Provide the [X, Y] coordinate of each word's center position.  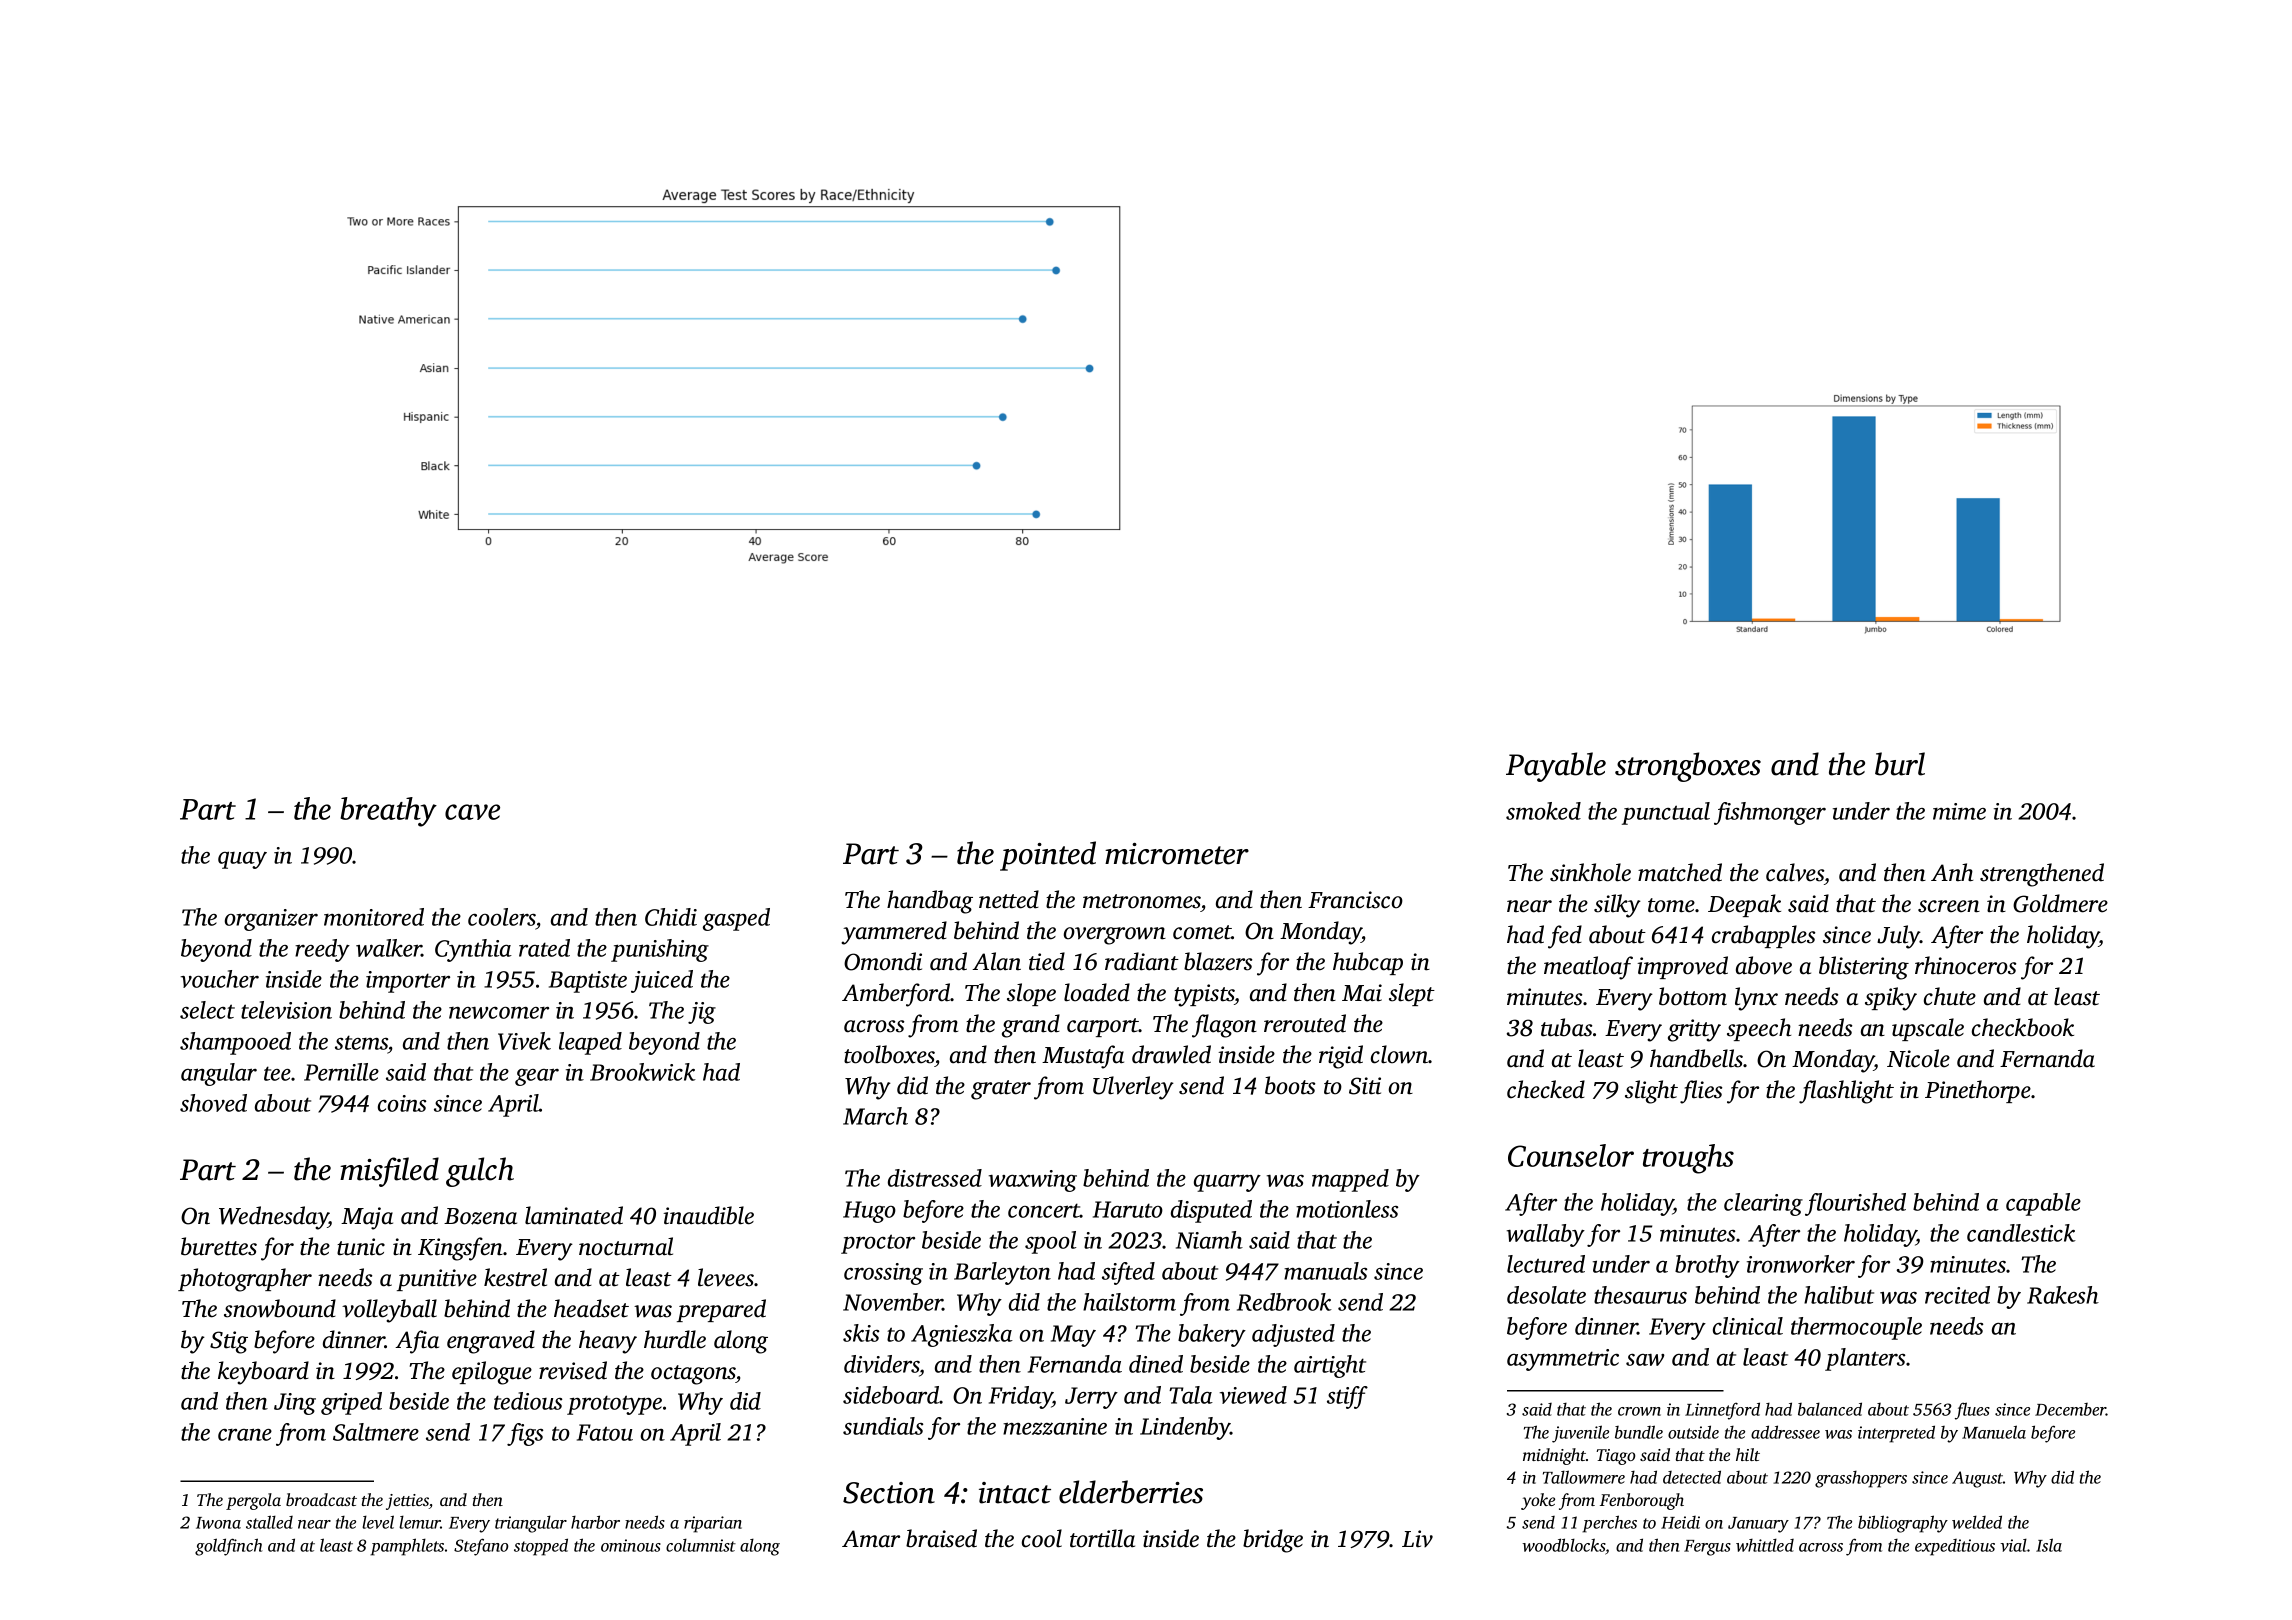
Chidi [671, 917]
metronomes [1142, 901]
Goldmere [2060, 903]
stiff [1347, 1397]
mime [1959, 811]
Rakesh [2063, 1295]
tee [277, 1073]
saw [1645, 1360]
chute [1950, 996]
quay [242, 860]
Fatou [605, 1432]
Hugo [869, 1212]
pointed [1048, 856]
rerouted [1305, 1023]
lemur [420, 1522]
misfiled [389, 1172]
